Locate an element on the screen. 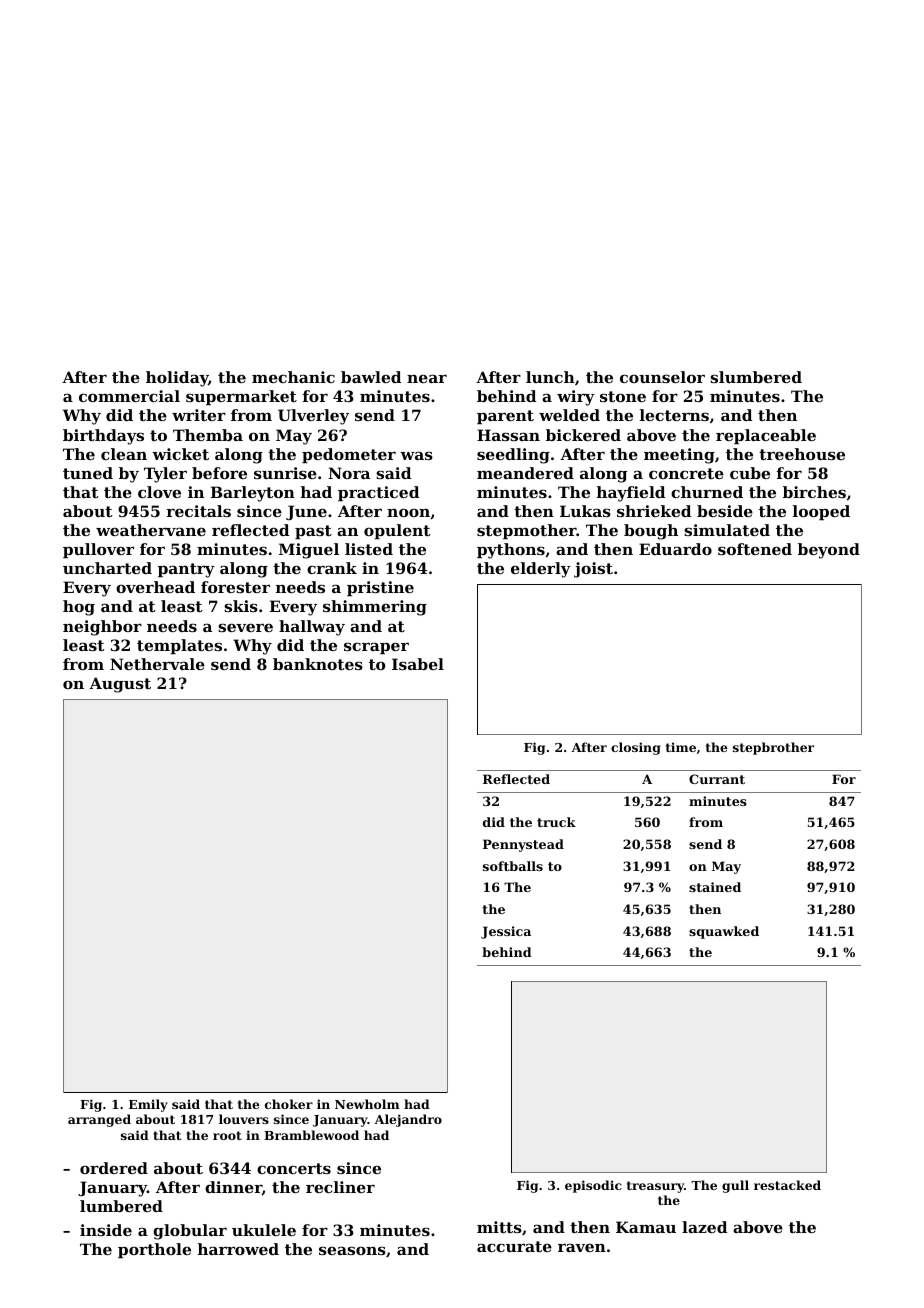 The image size is (924, 1308). choker is located at coordinates (289, 1104).
